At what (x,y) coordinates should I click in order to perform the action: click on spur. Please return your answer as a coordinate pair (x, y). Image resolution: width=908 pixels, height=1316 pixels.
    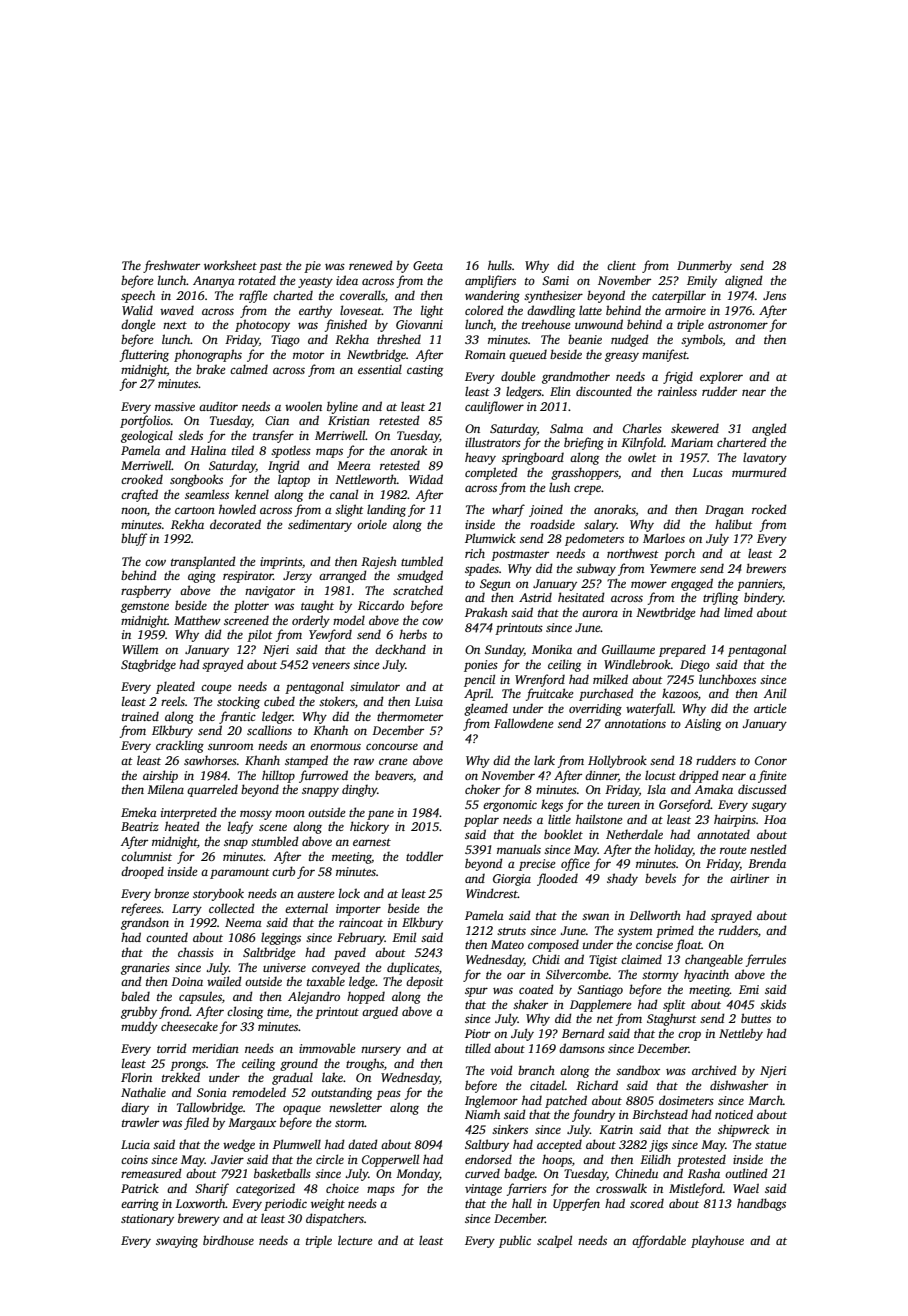
    Looking at the image, I should click on (476, 992).
